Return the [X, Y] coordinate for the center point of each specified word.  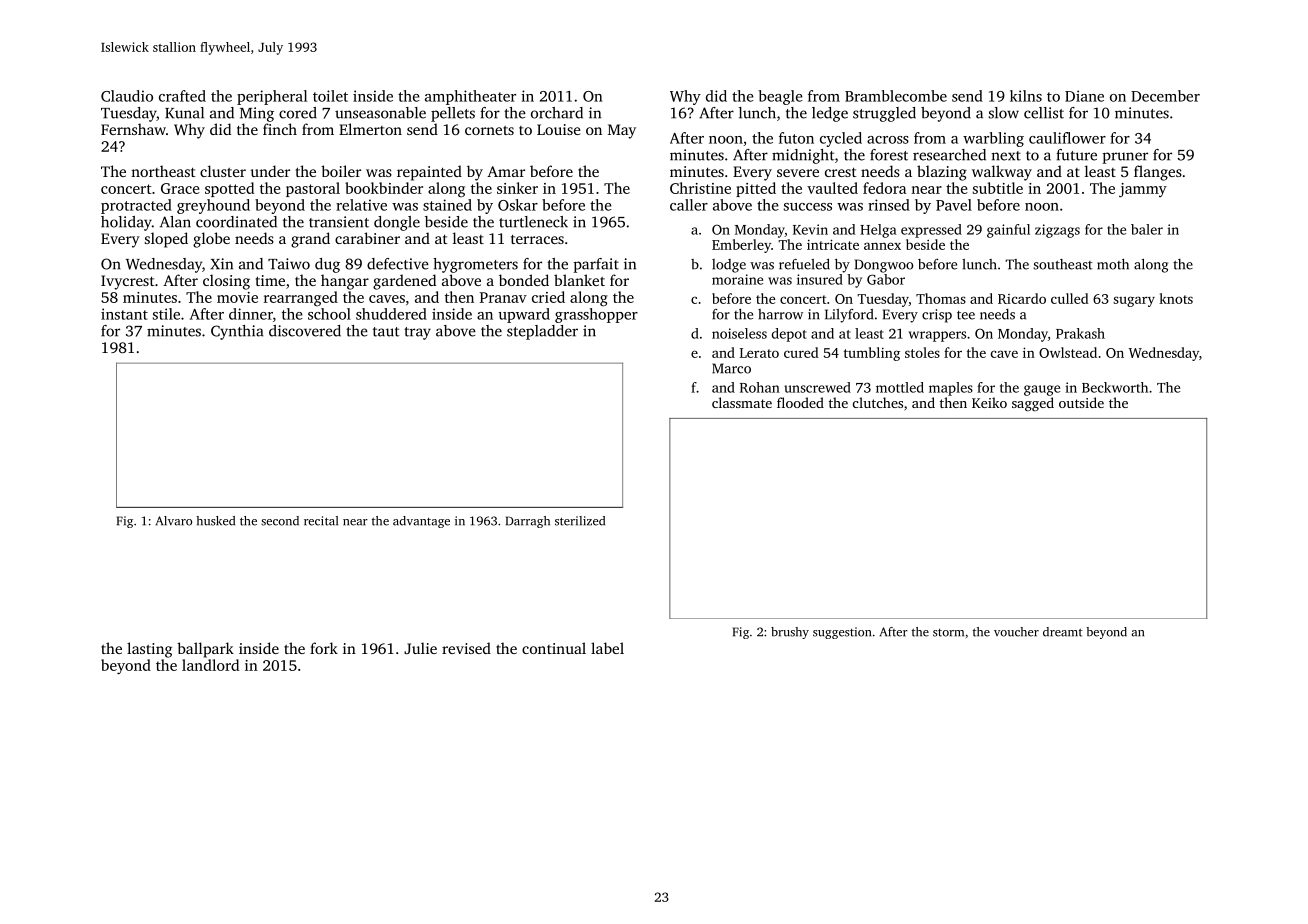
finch [280, 129]
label [607, 648]
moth [1113, 264]
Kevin [810, 229]
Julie [420, 648]
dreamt [1063, 632]
